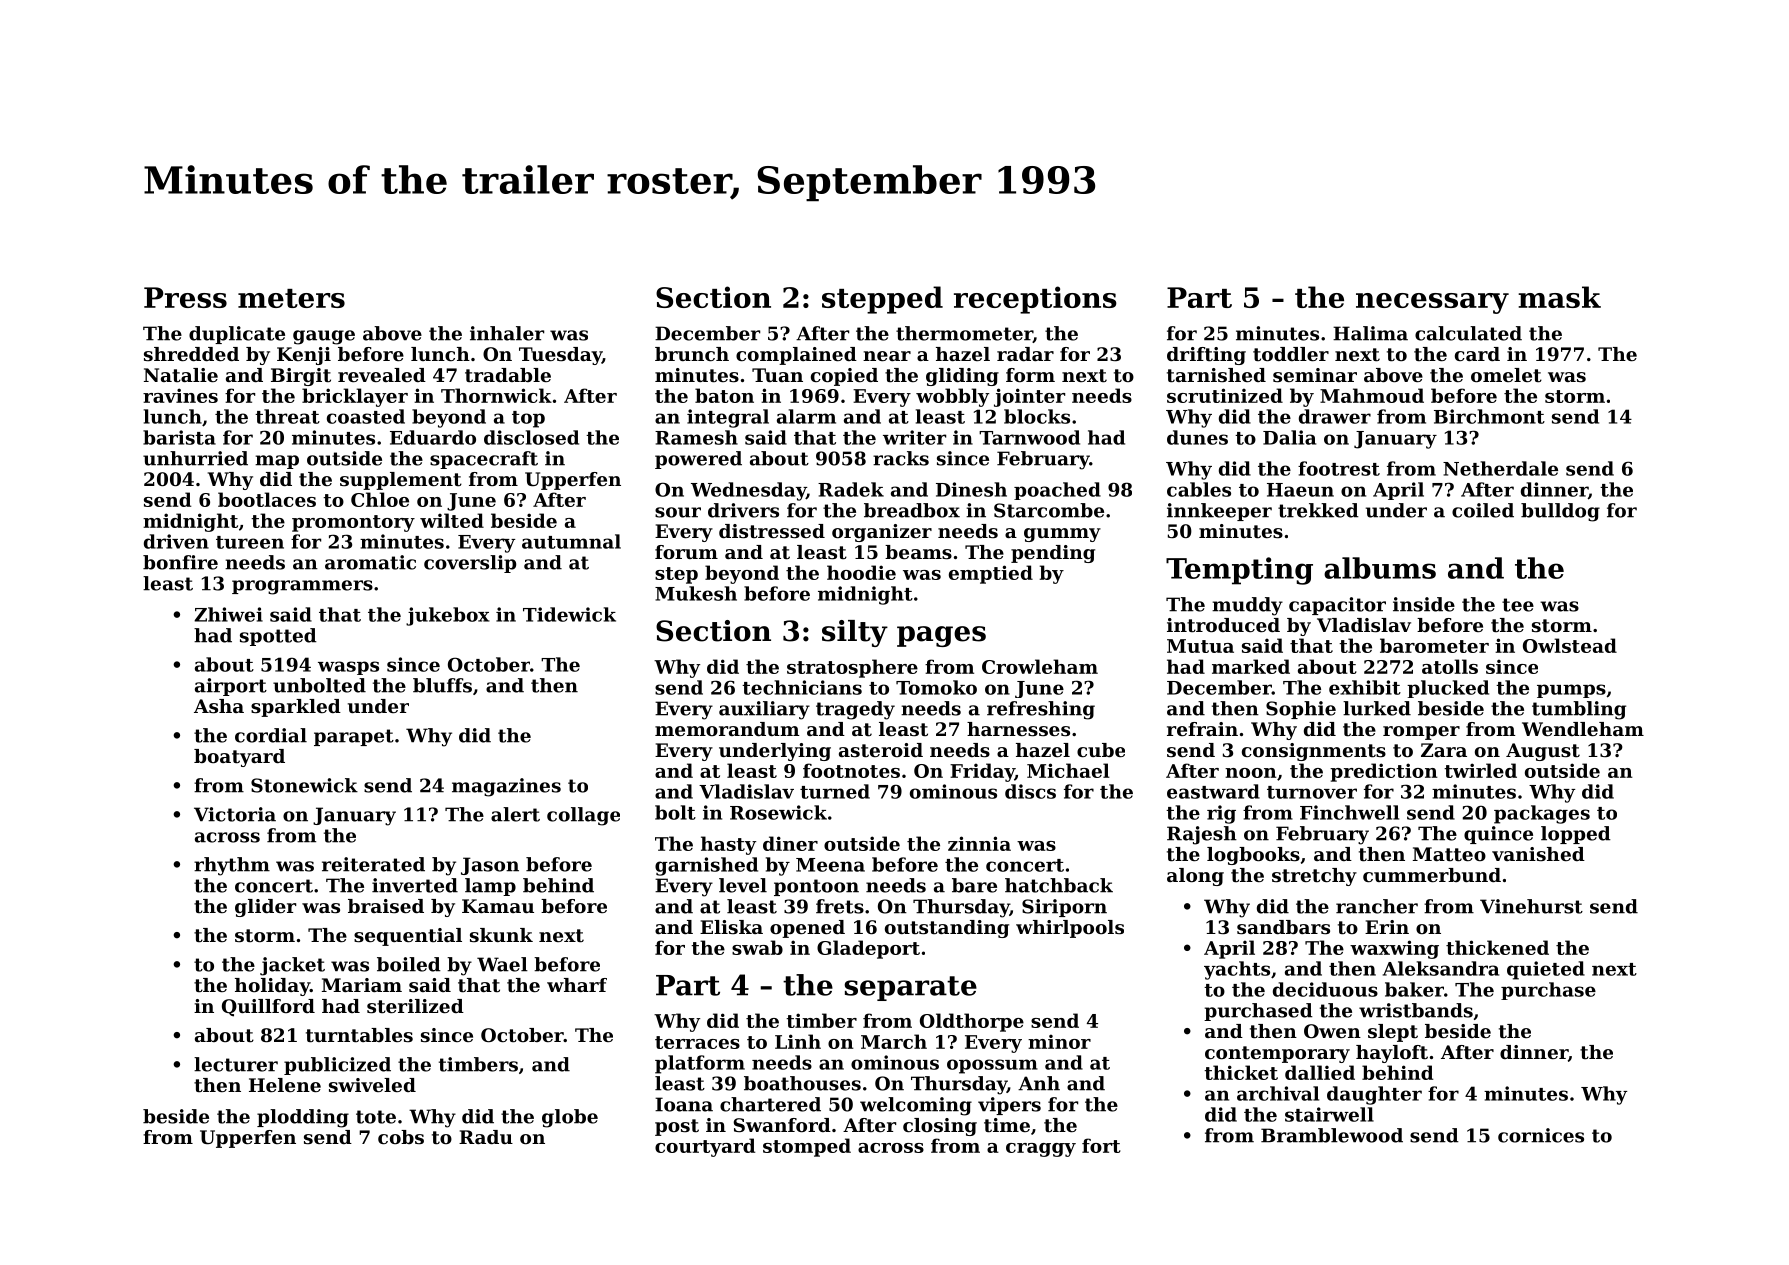 The height and width of the screenshot is (1265, 1789). What do you see at coordinates (507, 333) in the screenshot?
I see `inhaler` at bounding box center [507, 333].
